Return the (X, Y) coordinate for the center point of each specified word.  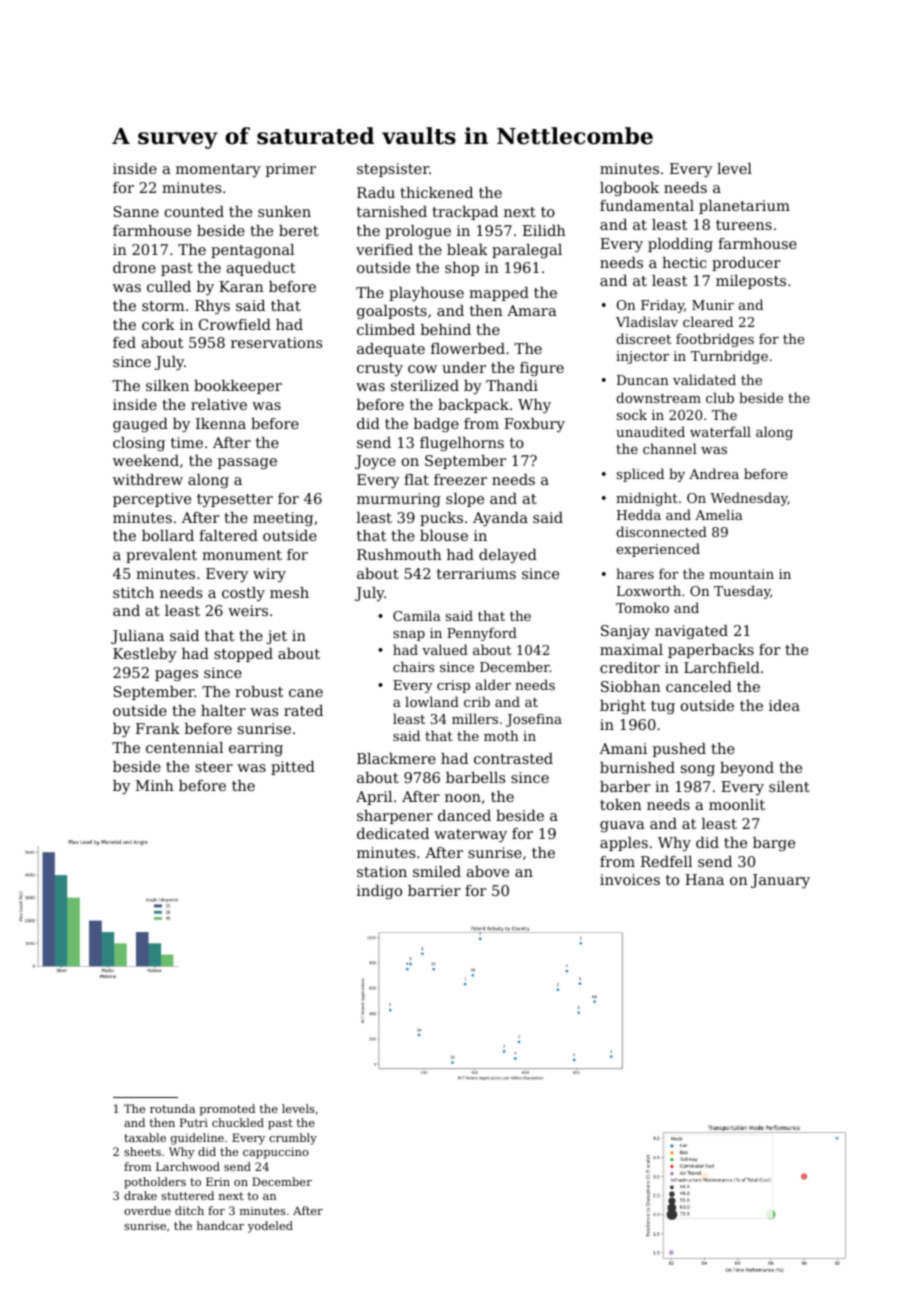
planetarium (744, 207)
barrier (434, 890)
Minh (155, 785)
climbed (386, 329)
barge (774, 844)
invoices (630, 879)
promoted (227, 1110)
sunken (284, 211)
